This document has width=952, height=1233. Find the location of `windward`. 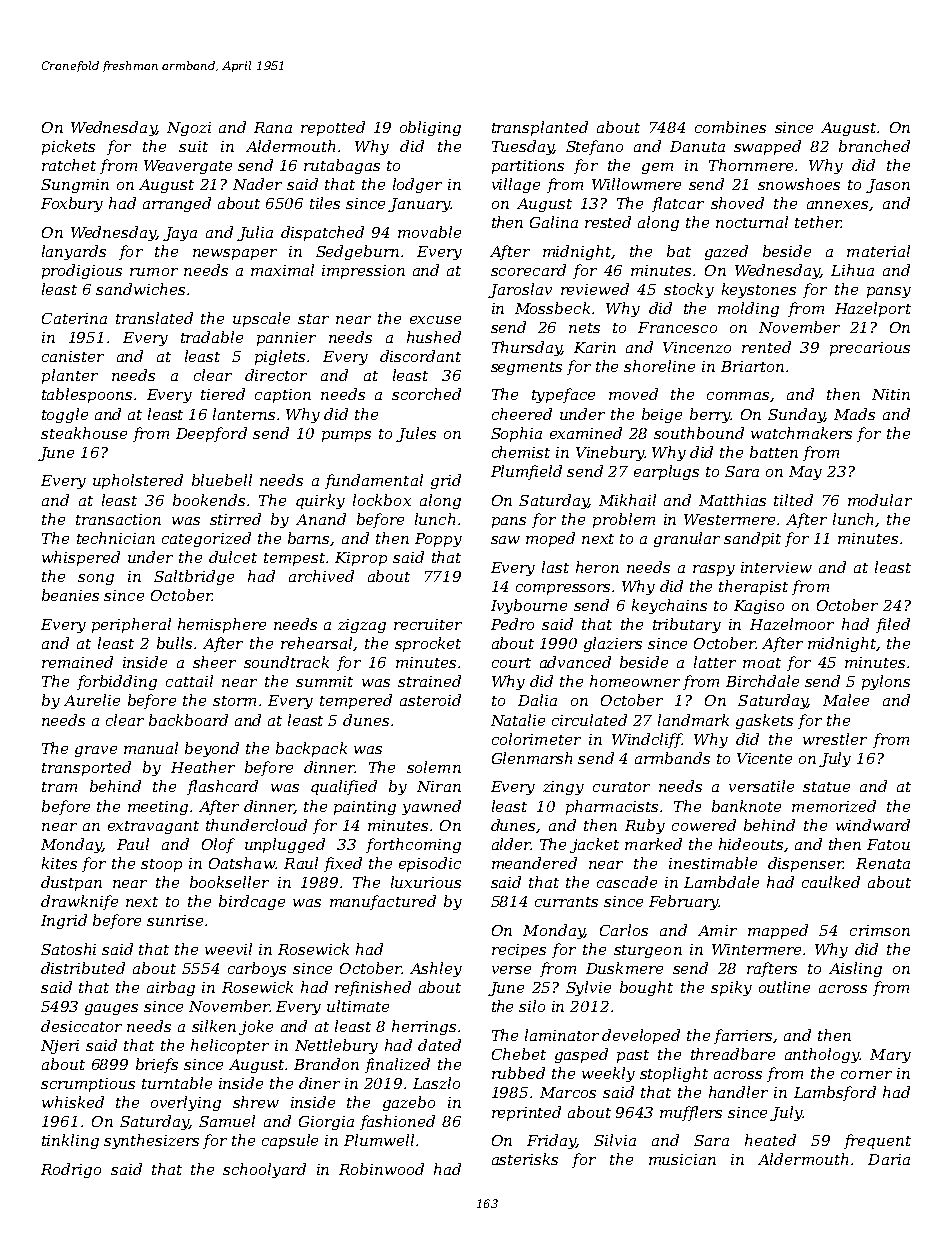

windward is located at coordinates (873, 825).
